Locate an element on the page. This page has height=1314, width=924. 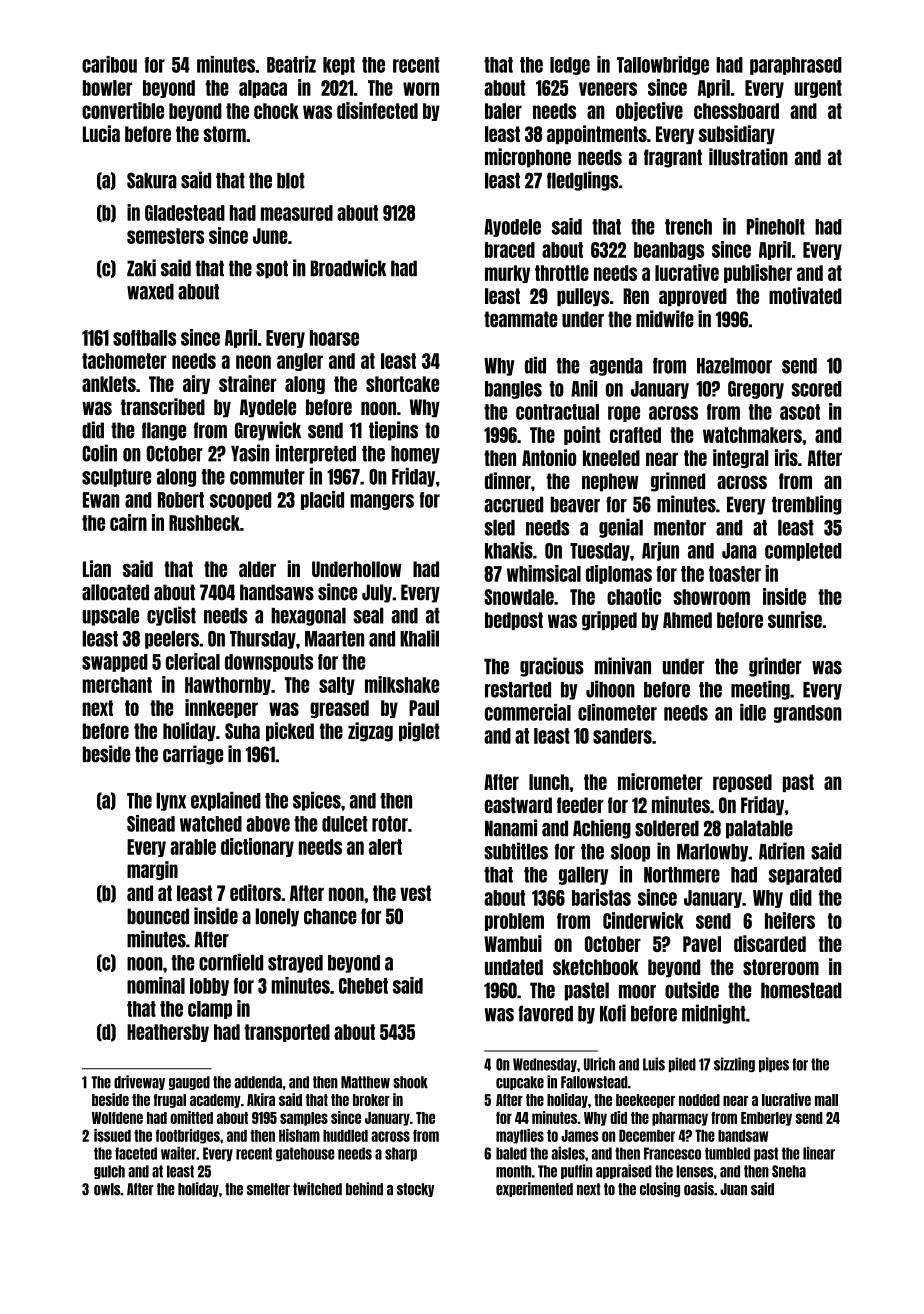
trembling is located at coordinates (807, 505).
